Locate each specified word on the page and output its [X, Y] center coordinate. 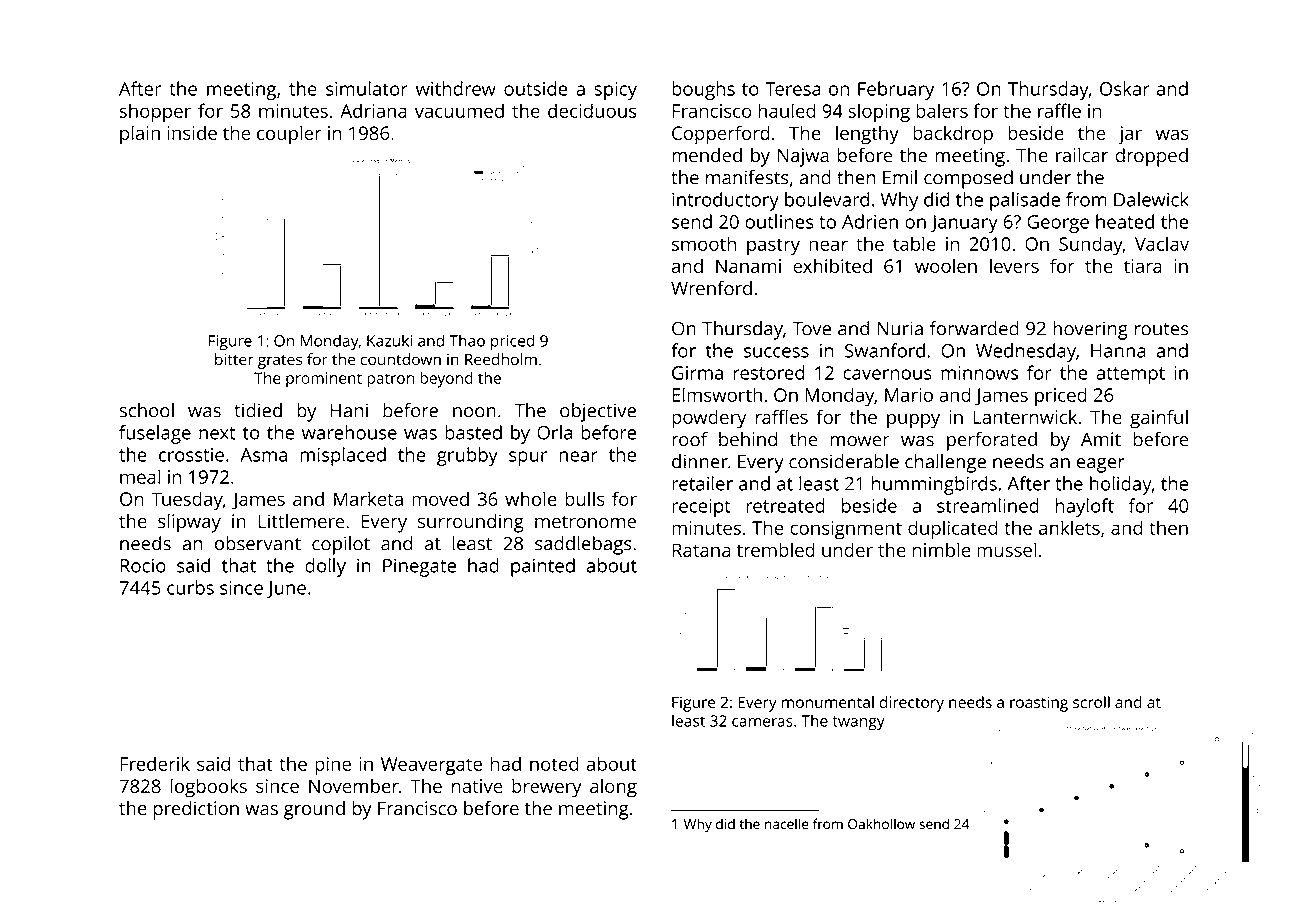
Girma [697, 373]
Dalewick [1151, 199]
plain [140, 135]
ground [314, 810]
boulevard [827, 199]
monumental [828, 702]
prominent [324, 380]
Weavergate [431, 766]
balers [942, 110]
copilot [341, 545]
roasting [1039, 704]
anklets [1069, 527]
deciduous [592, 110]
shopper [155, 112]
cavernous [887, 374]
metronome [585, 522]
